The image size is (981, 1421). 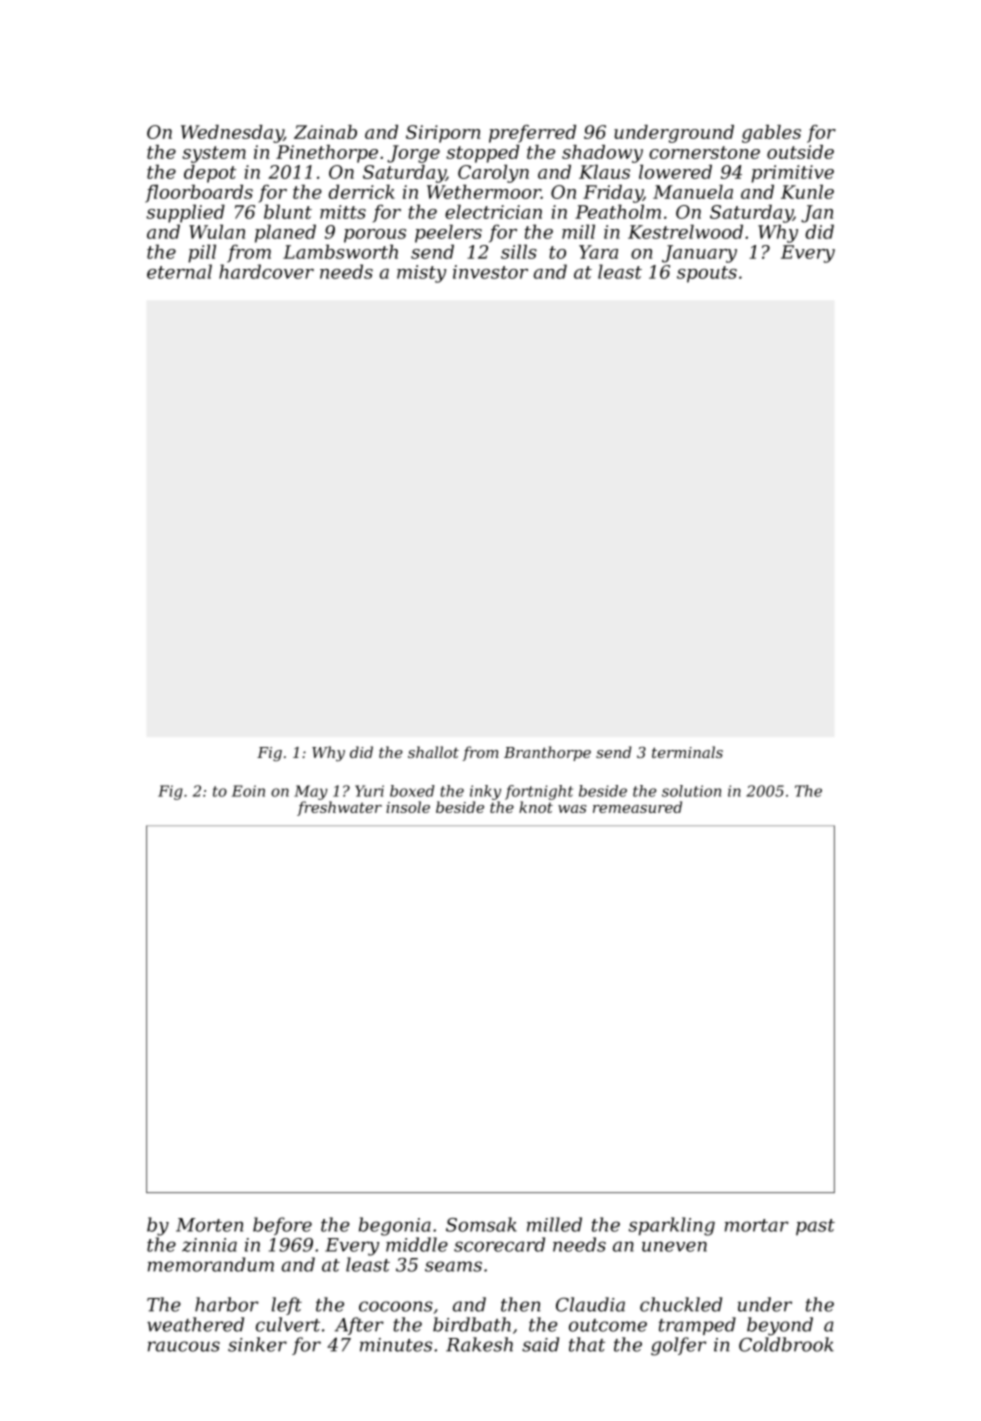 What do you see at coordinates (413, 154) in the screenshot?
I see `Jorge` at bounding box center [413, 154].
